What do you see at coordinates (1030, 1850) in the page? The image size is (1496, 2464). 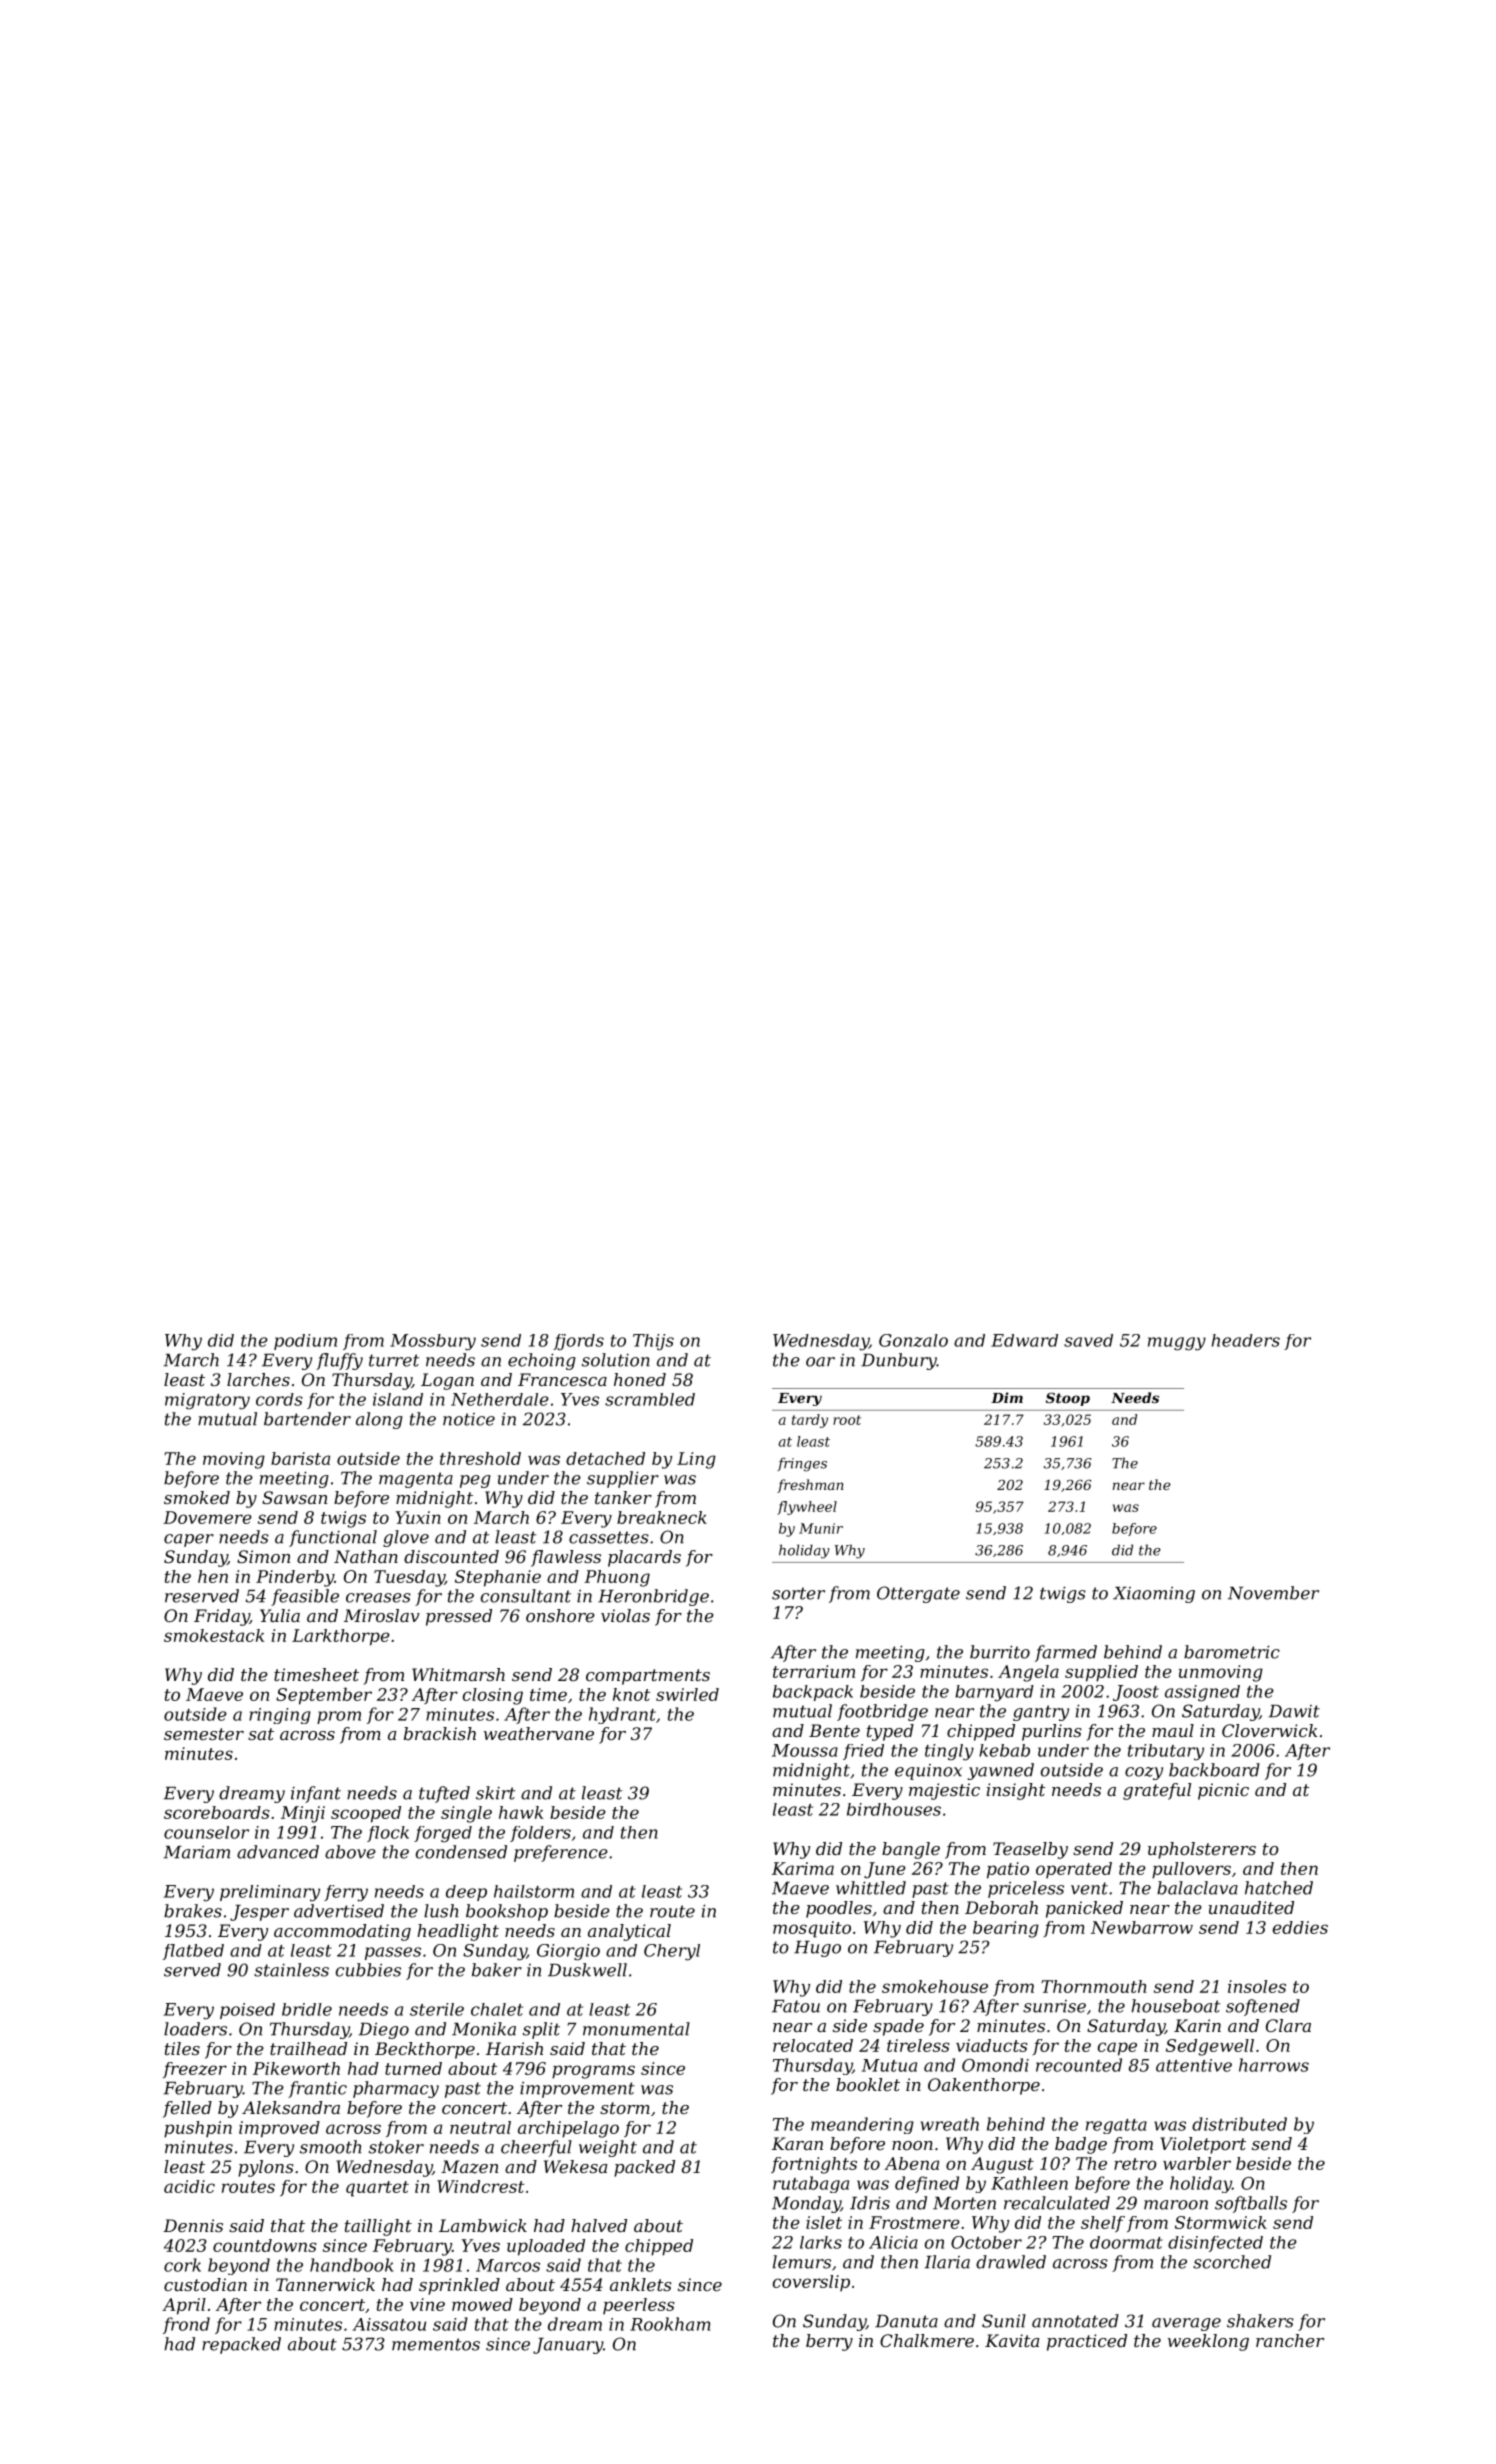 I see `Teaselby` at bounding box center [1030, 1850].
